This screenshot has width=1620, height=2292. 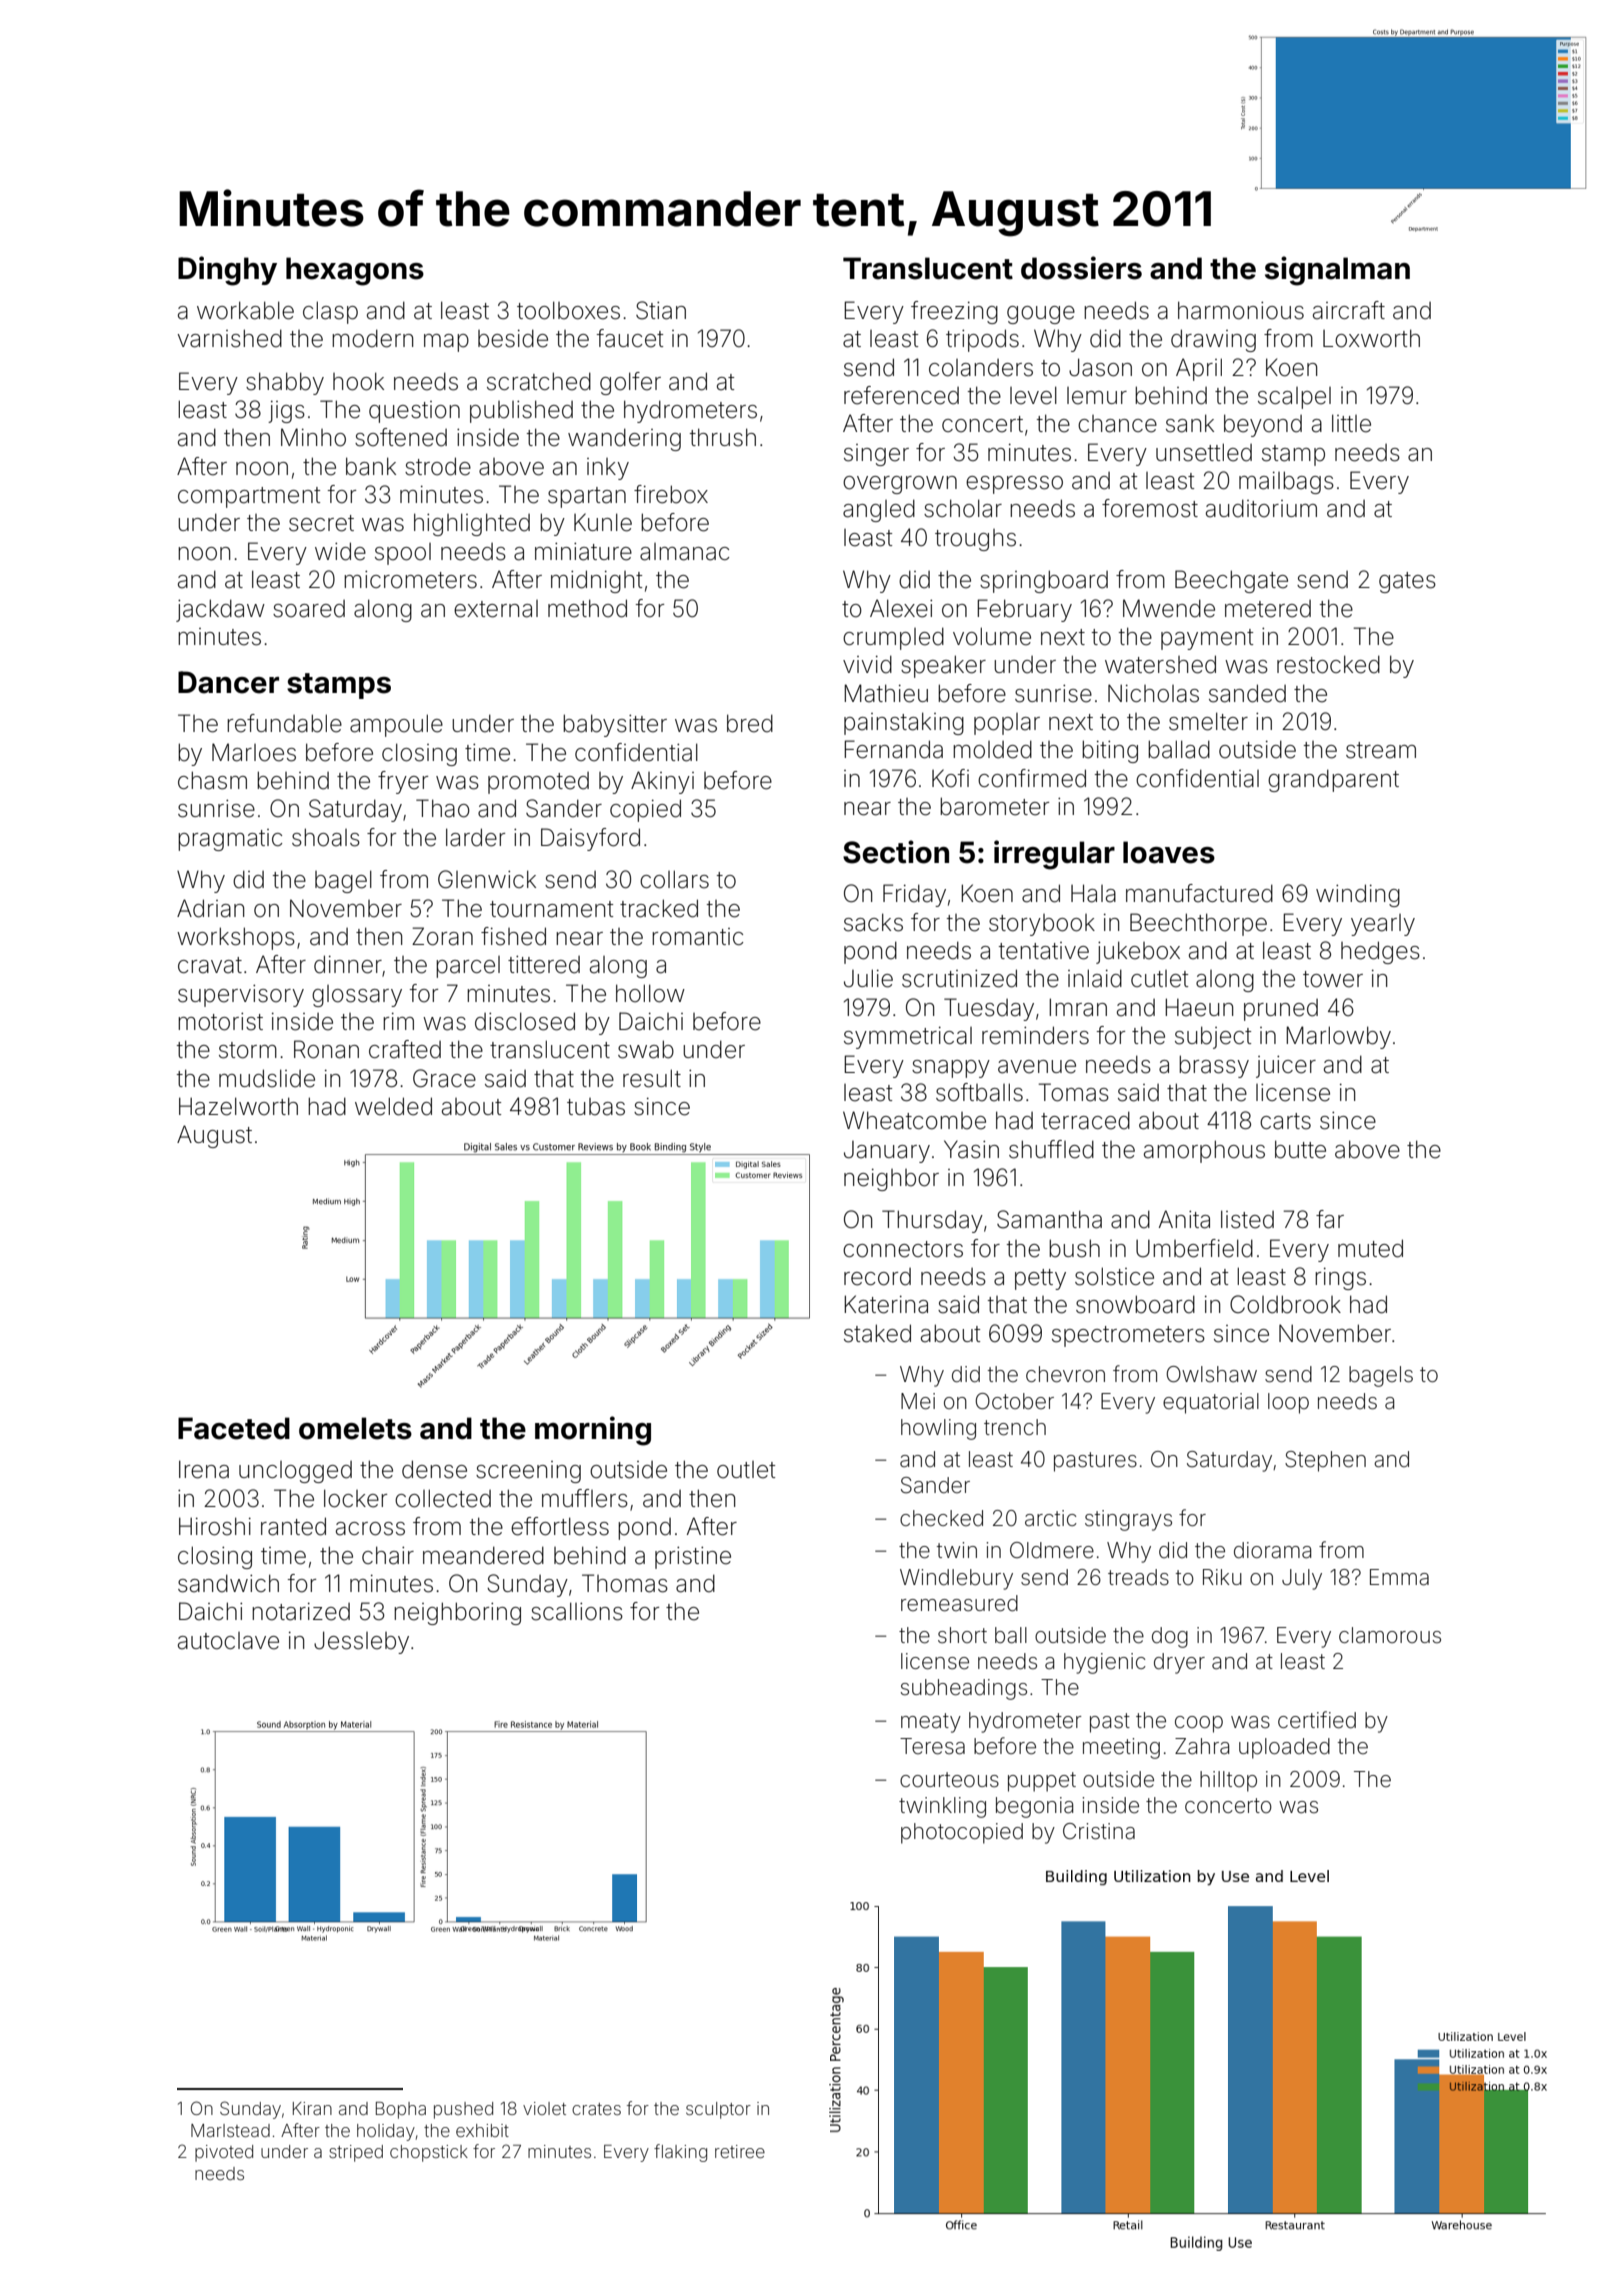 What do you see at coordinates (1081, 268) in the screenshot?
I see `dossiers` at bounding box center [1081, 268].
